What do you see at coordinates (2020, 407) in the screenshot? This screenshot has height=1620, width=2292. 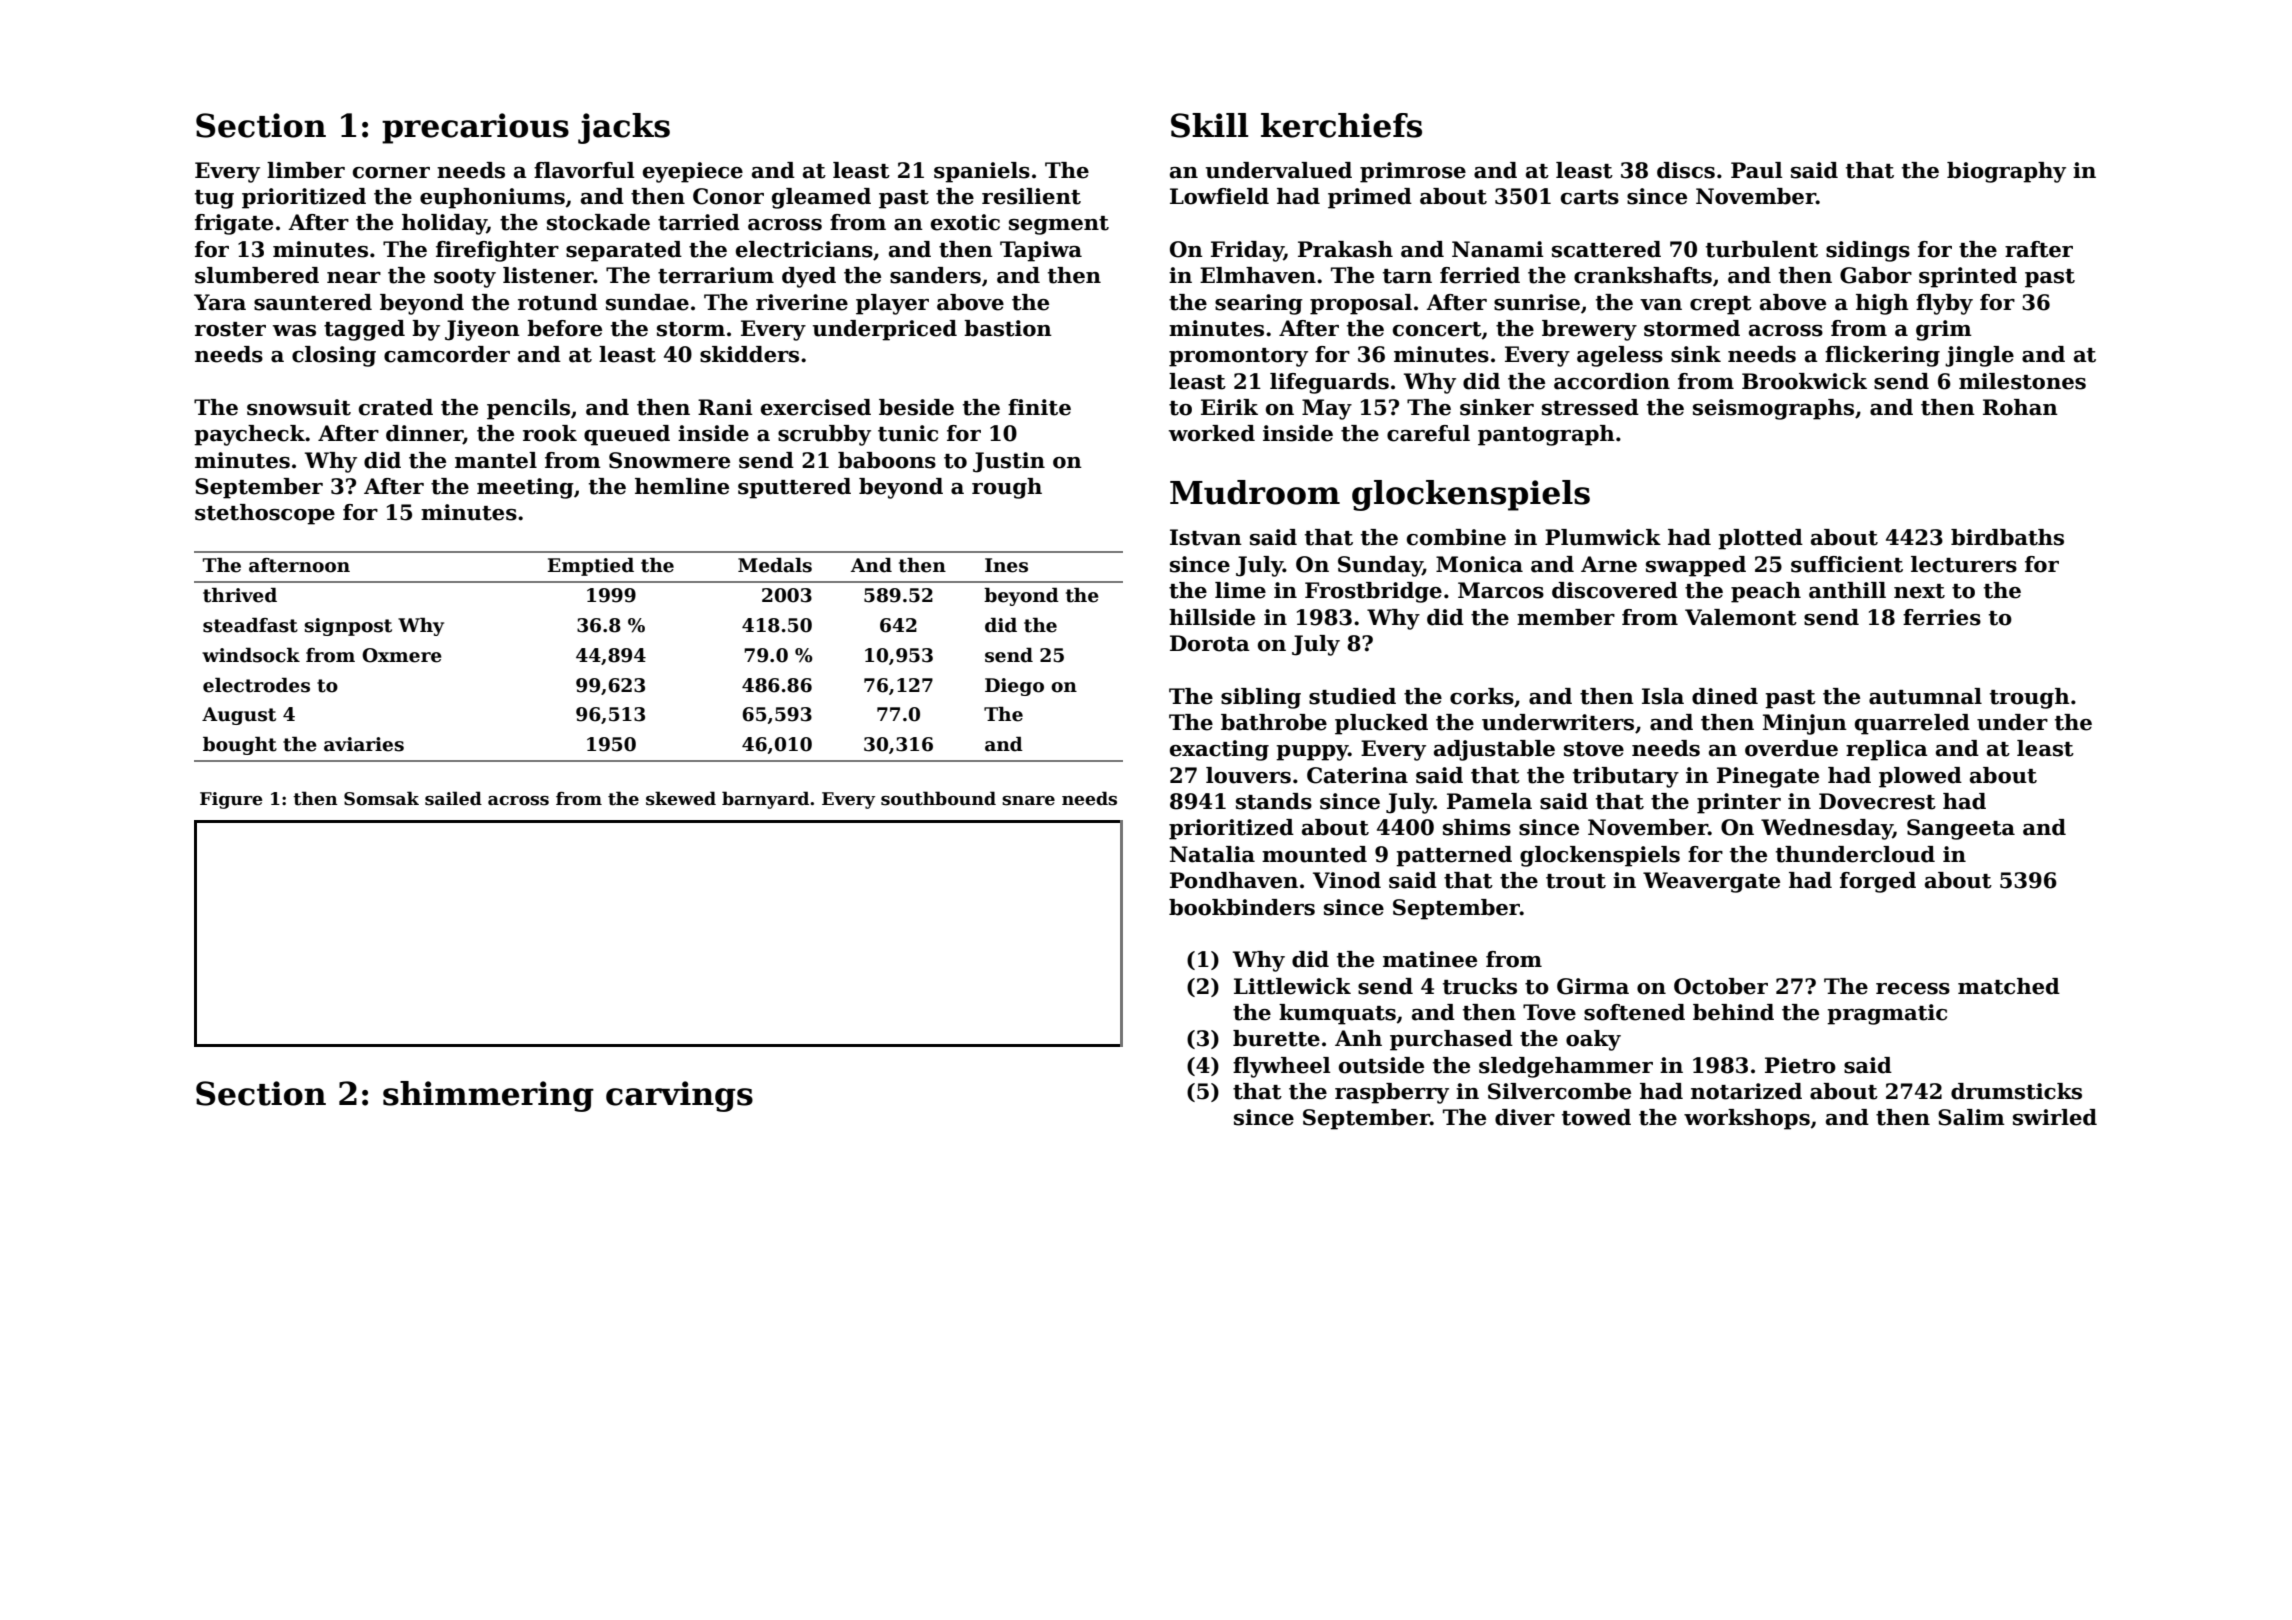 I see `Rohan` at bounding box center [2020, 407].
